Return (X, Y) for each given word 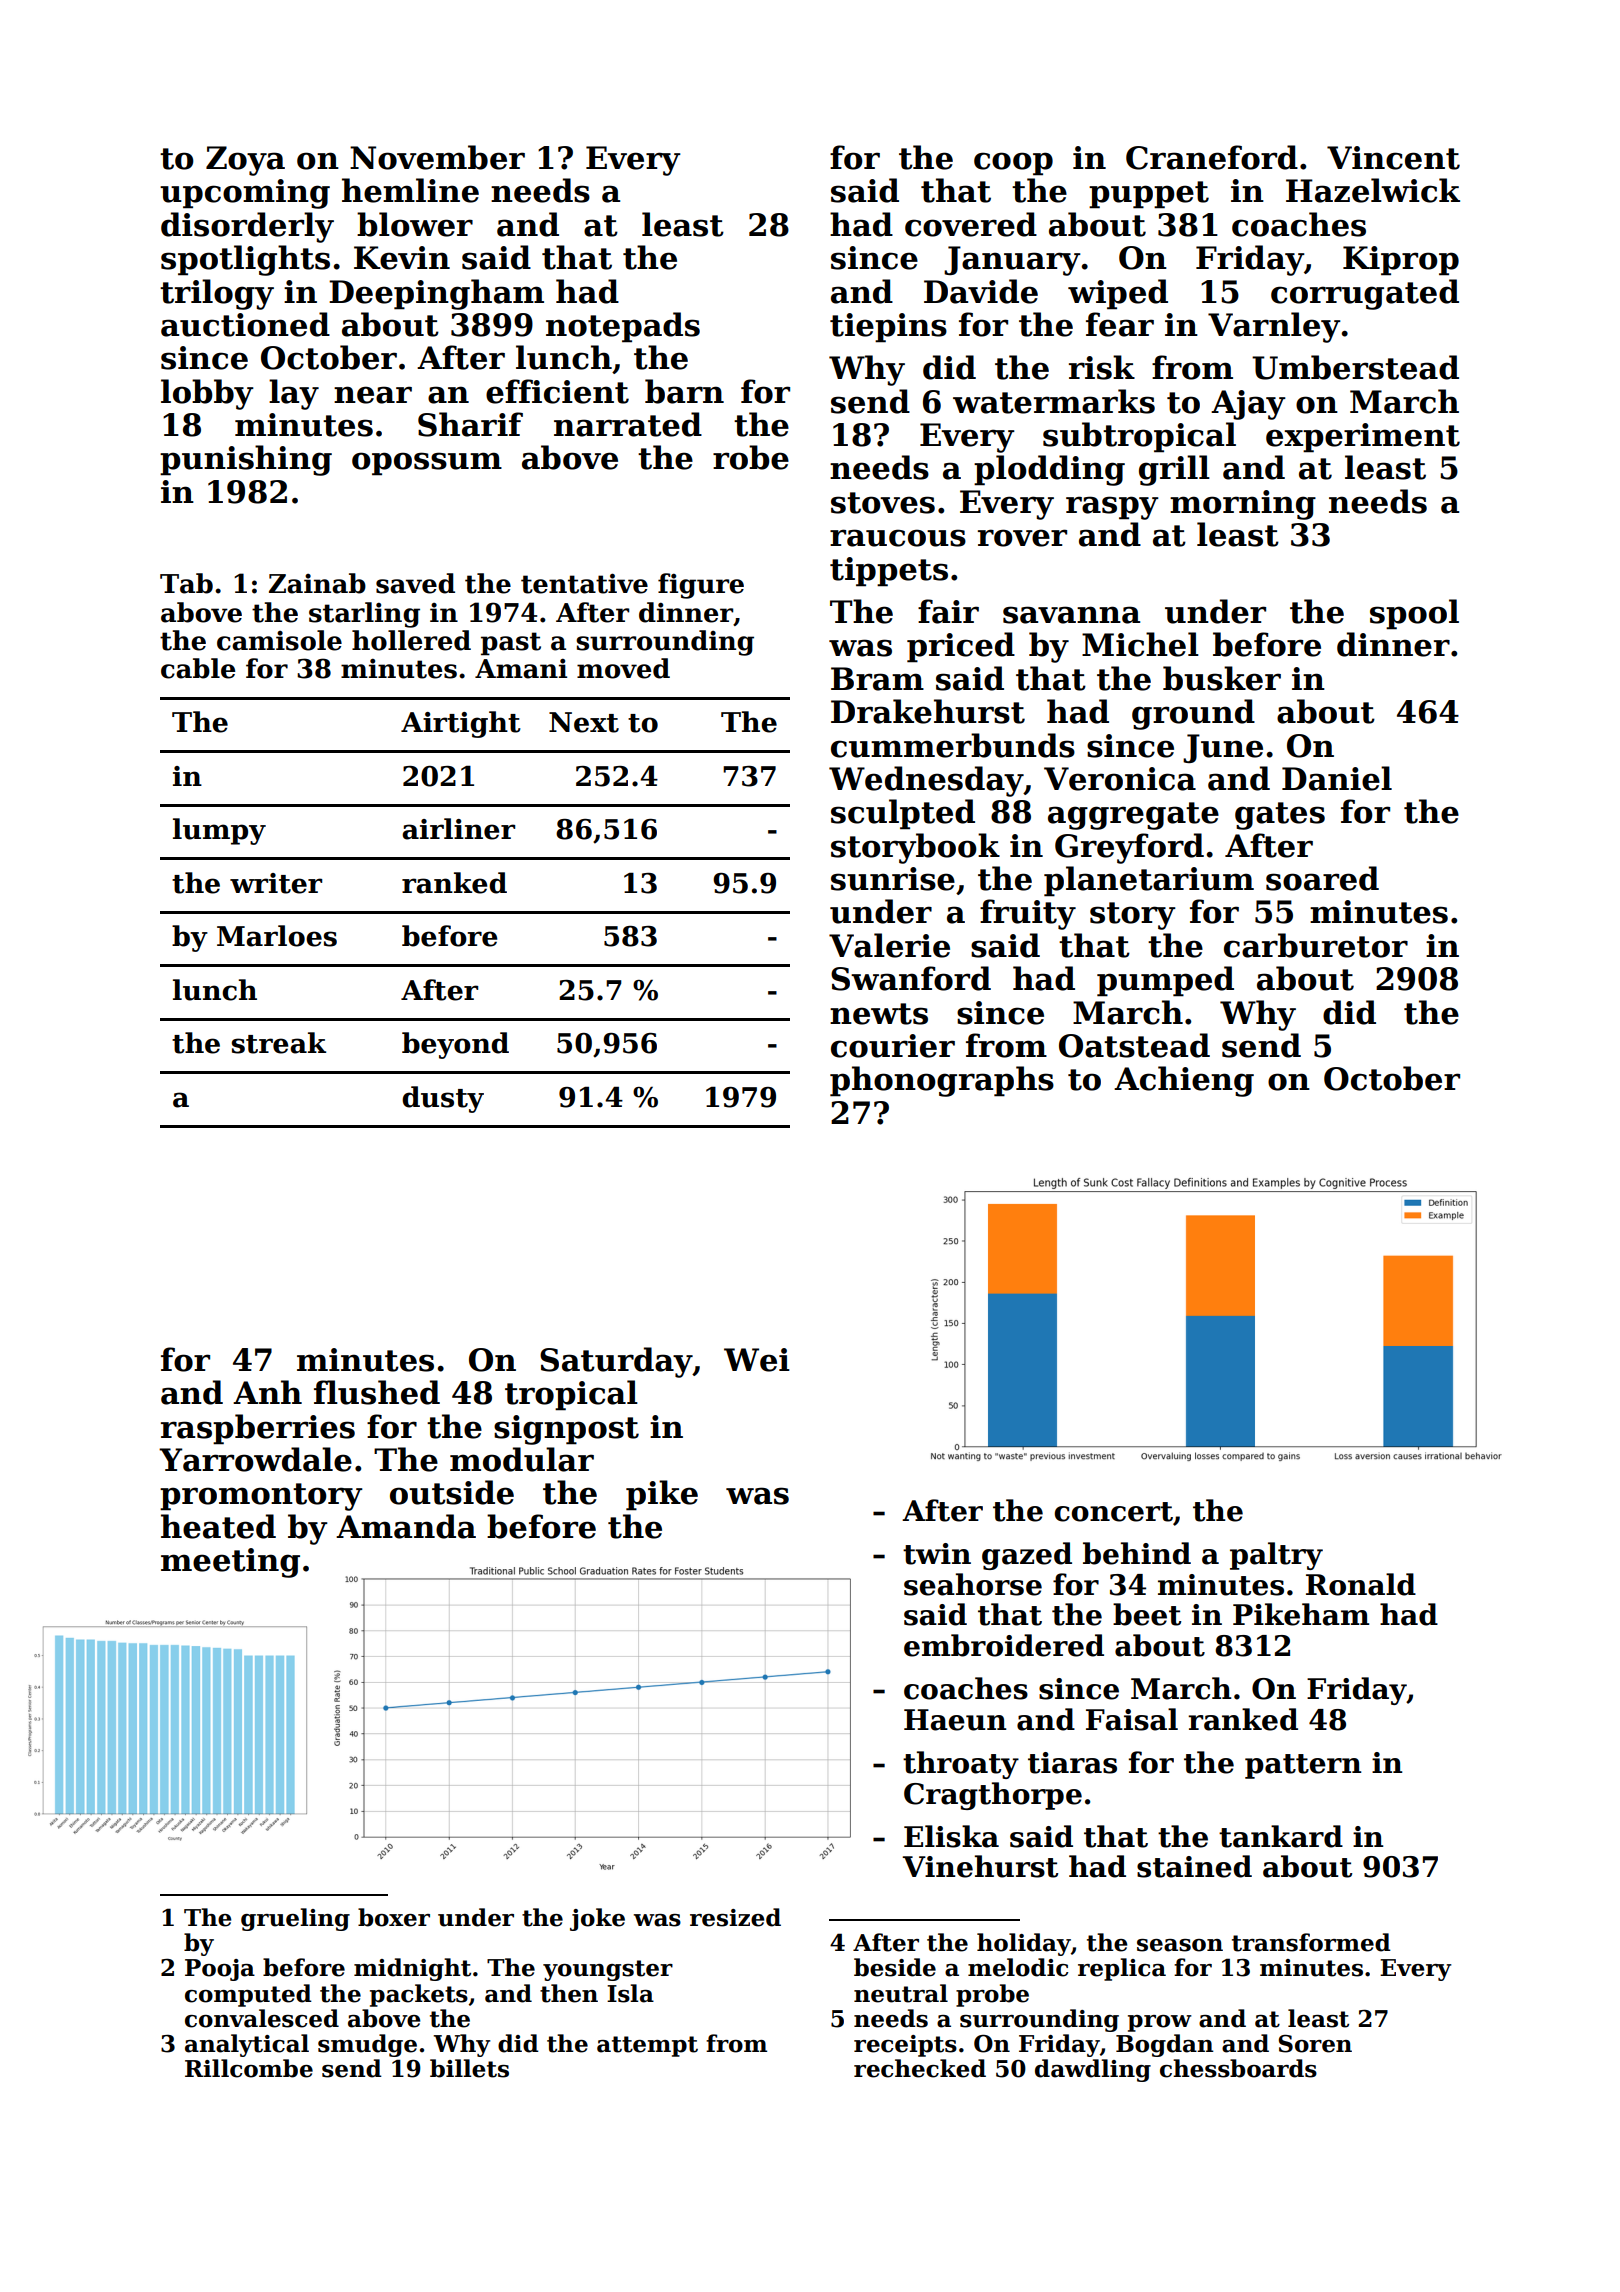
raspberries (258, 1429)
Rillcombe (249, 2068)
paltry (1276, 1556)
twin (937, 1554)
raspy (1112, 508)
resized (735, 1917)
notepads (623, 327)
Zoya (245, 161)
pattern (1303, 1766)
